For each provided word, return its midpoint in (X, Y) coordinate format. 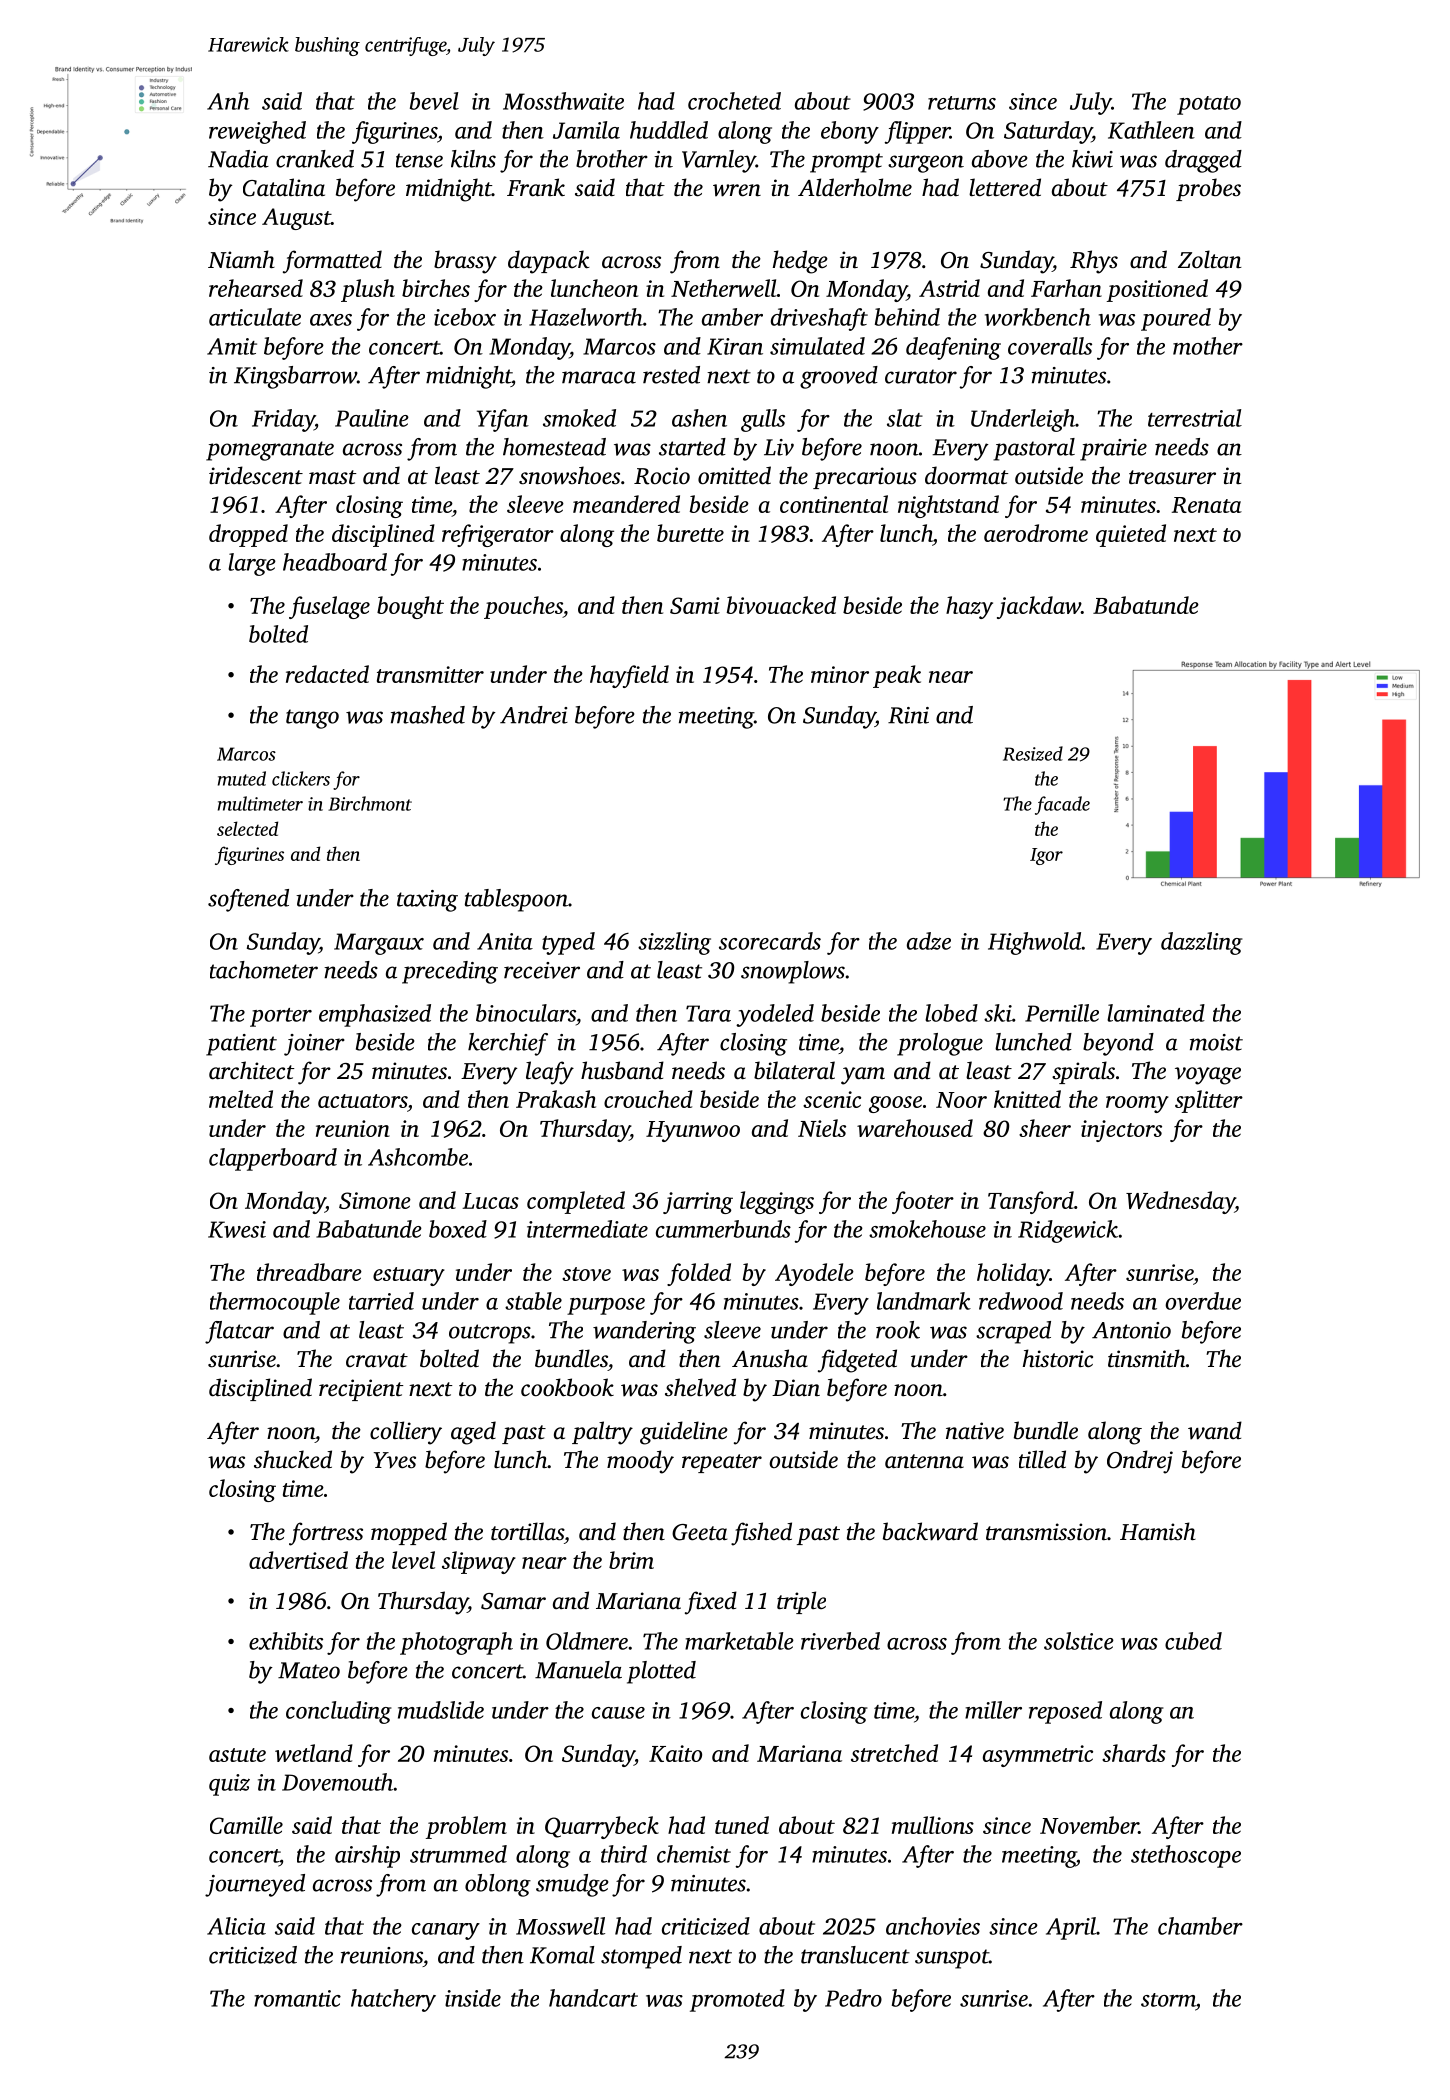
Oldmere (587, 1641)
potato (1209, 105)
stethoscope (1186, 1856)
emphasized (375, 1015)
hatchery (393, 2000)
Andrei (534, 715)
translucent (855, 1955)
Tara (708, 1013)
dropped (248, 535)
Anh (228, 101)
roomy (1137, 1104)
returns (962, 103)
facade (1062, 805)
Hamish (1158, 1531)
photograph (456, 1643)
